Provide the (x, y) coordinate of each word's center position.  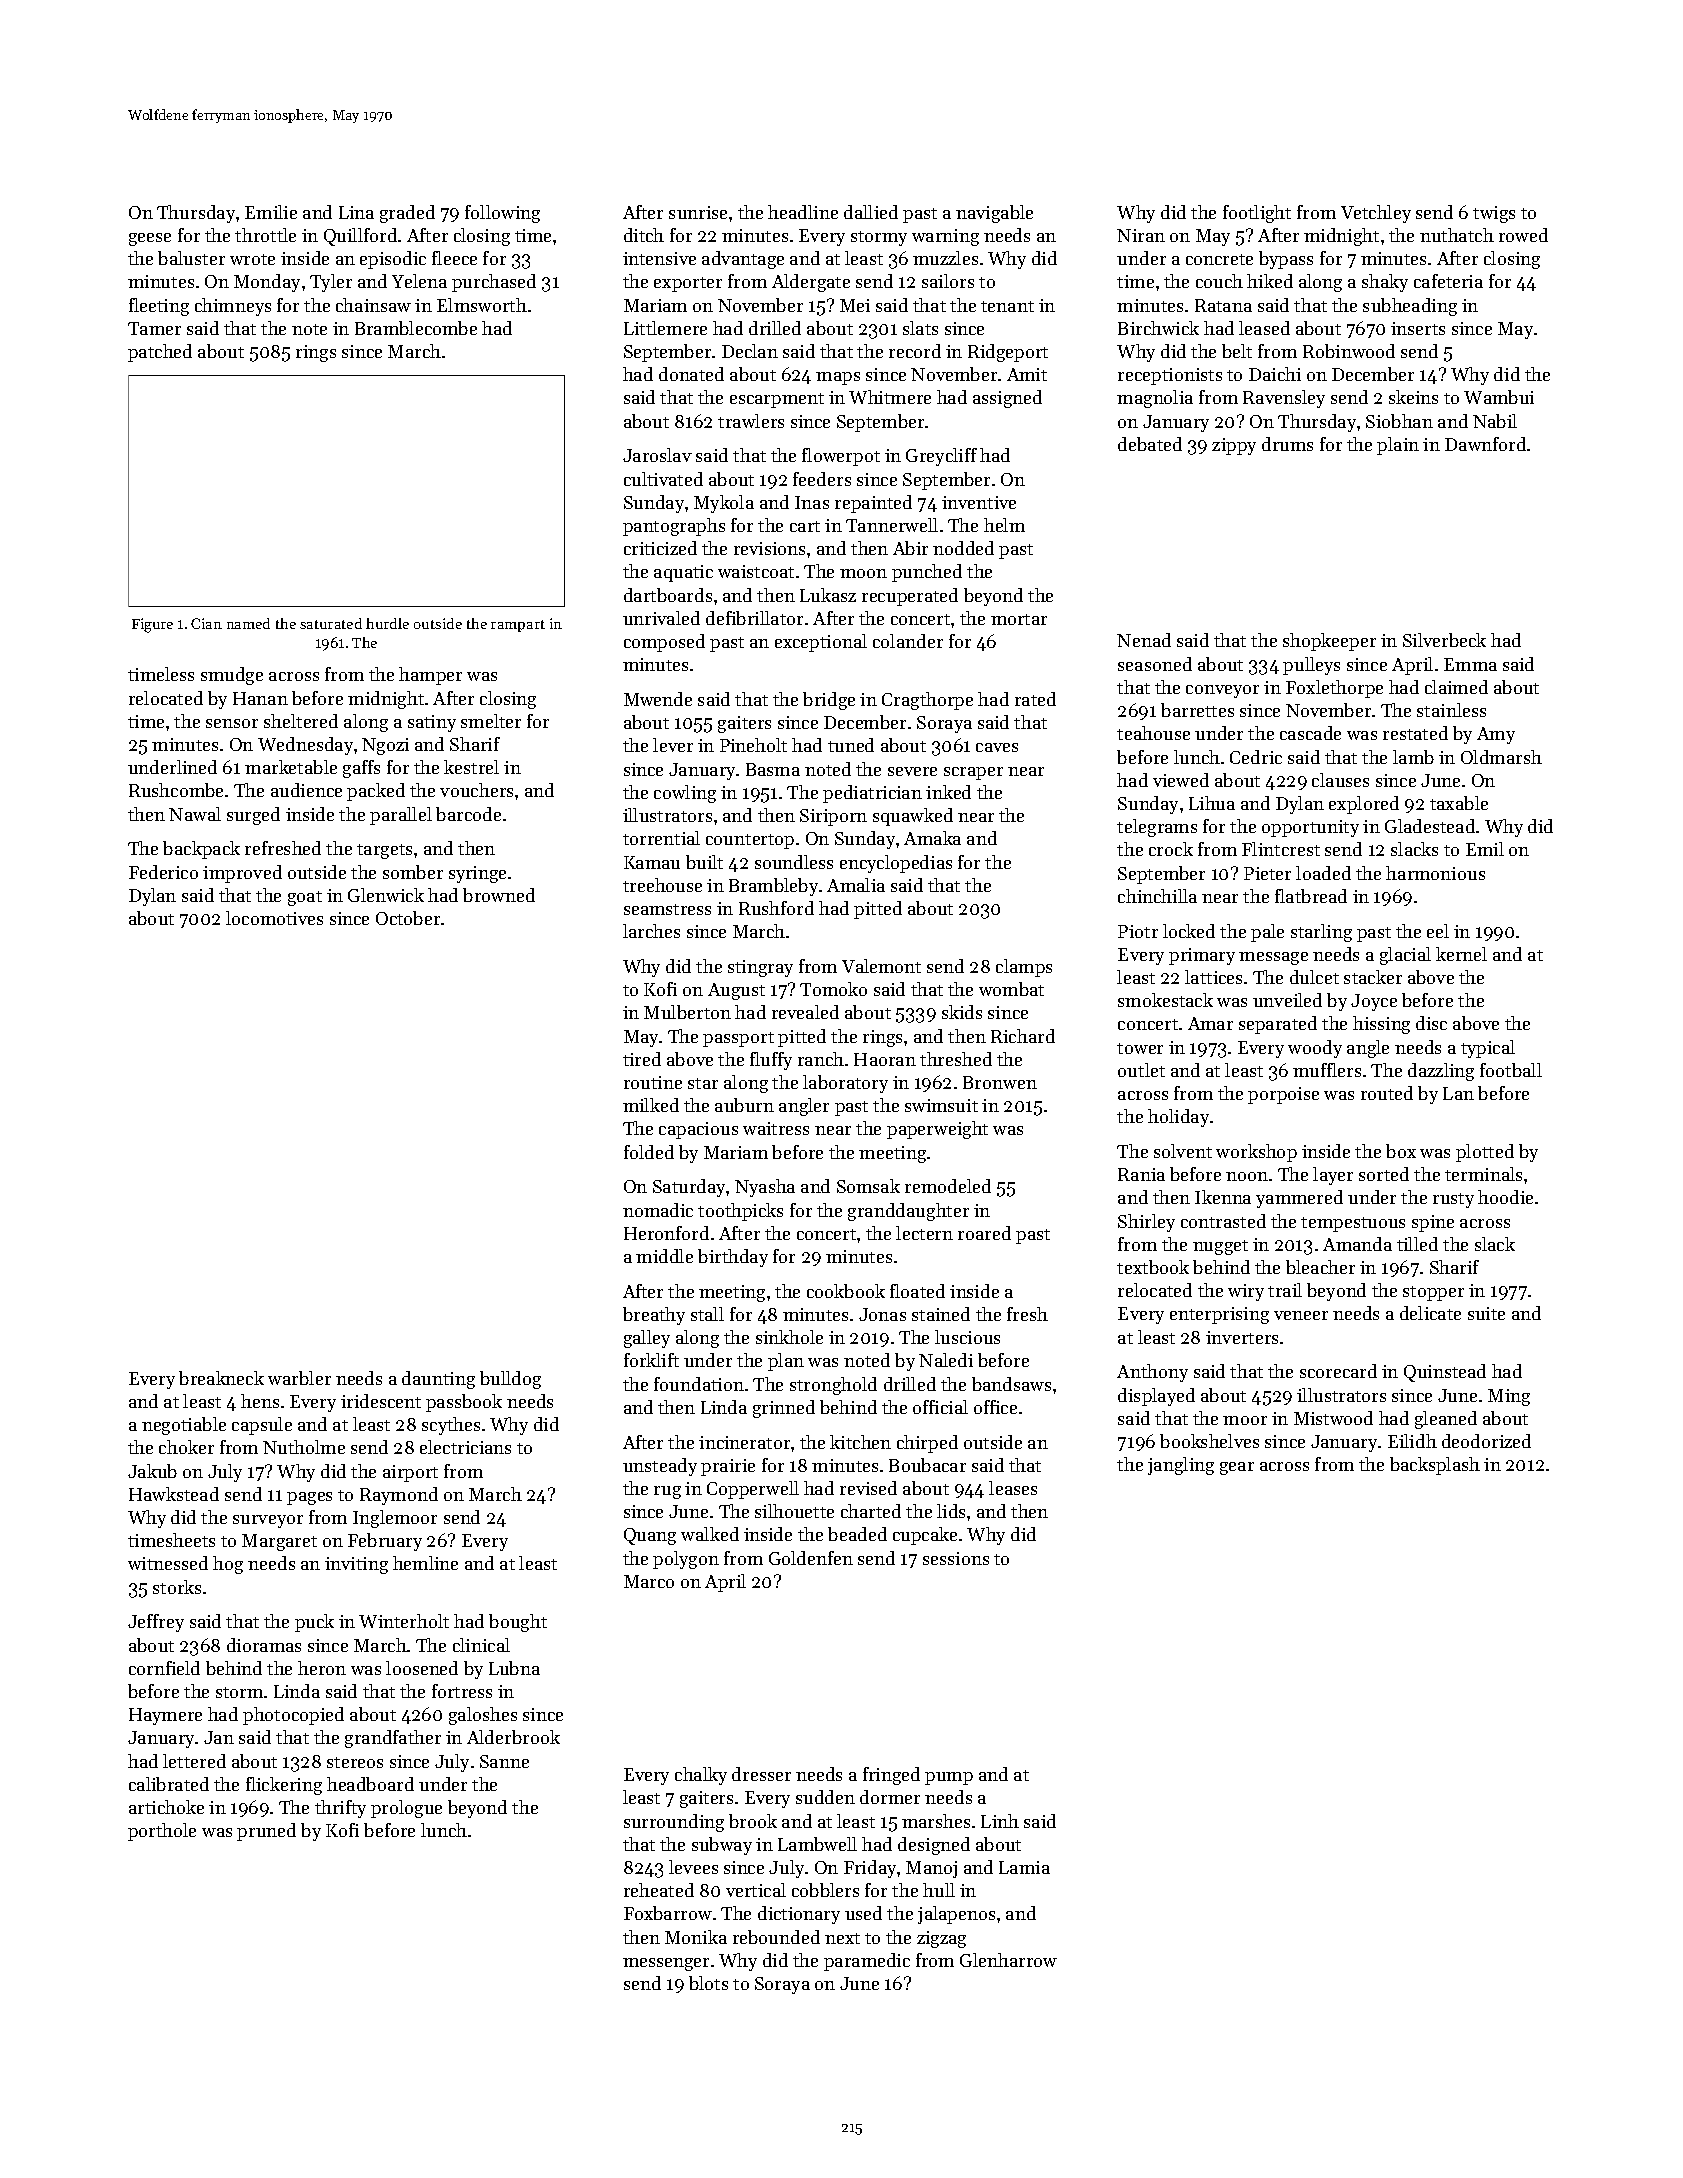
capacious (698, 1130)
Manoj (931, 1869)
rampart (518, 626)
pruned (266, 1832)
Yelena (419, 281)
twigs (1494, 214)
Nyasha (765, 1188)
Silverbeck (1444, 640)
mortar (1019, 619)
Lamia (1024, 1867)
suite (1486, 1313)
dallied (871, 212)
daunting (438, 1380)
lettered (194, 1761)
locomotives (274, 918)
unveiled (1287, 1000)
